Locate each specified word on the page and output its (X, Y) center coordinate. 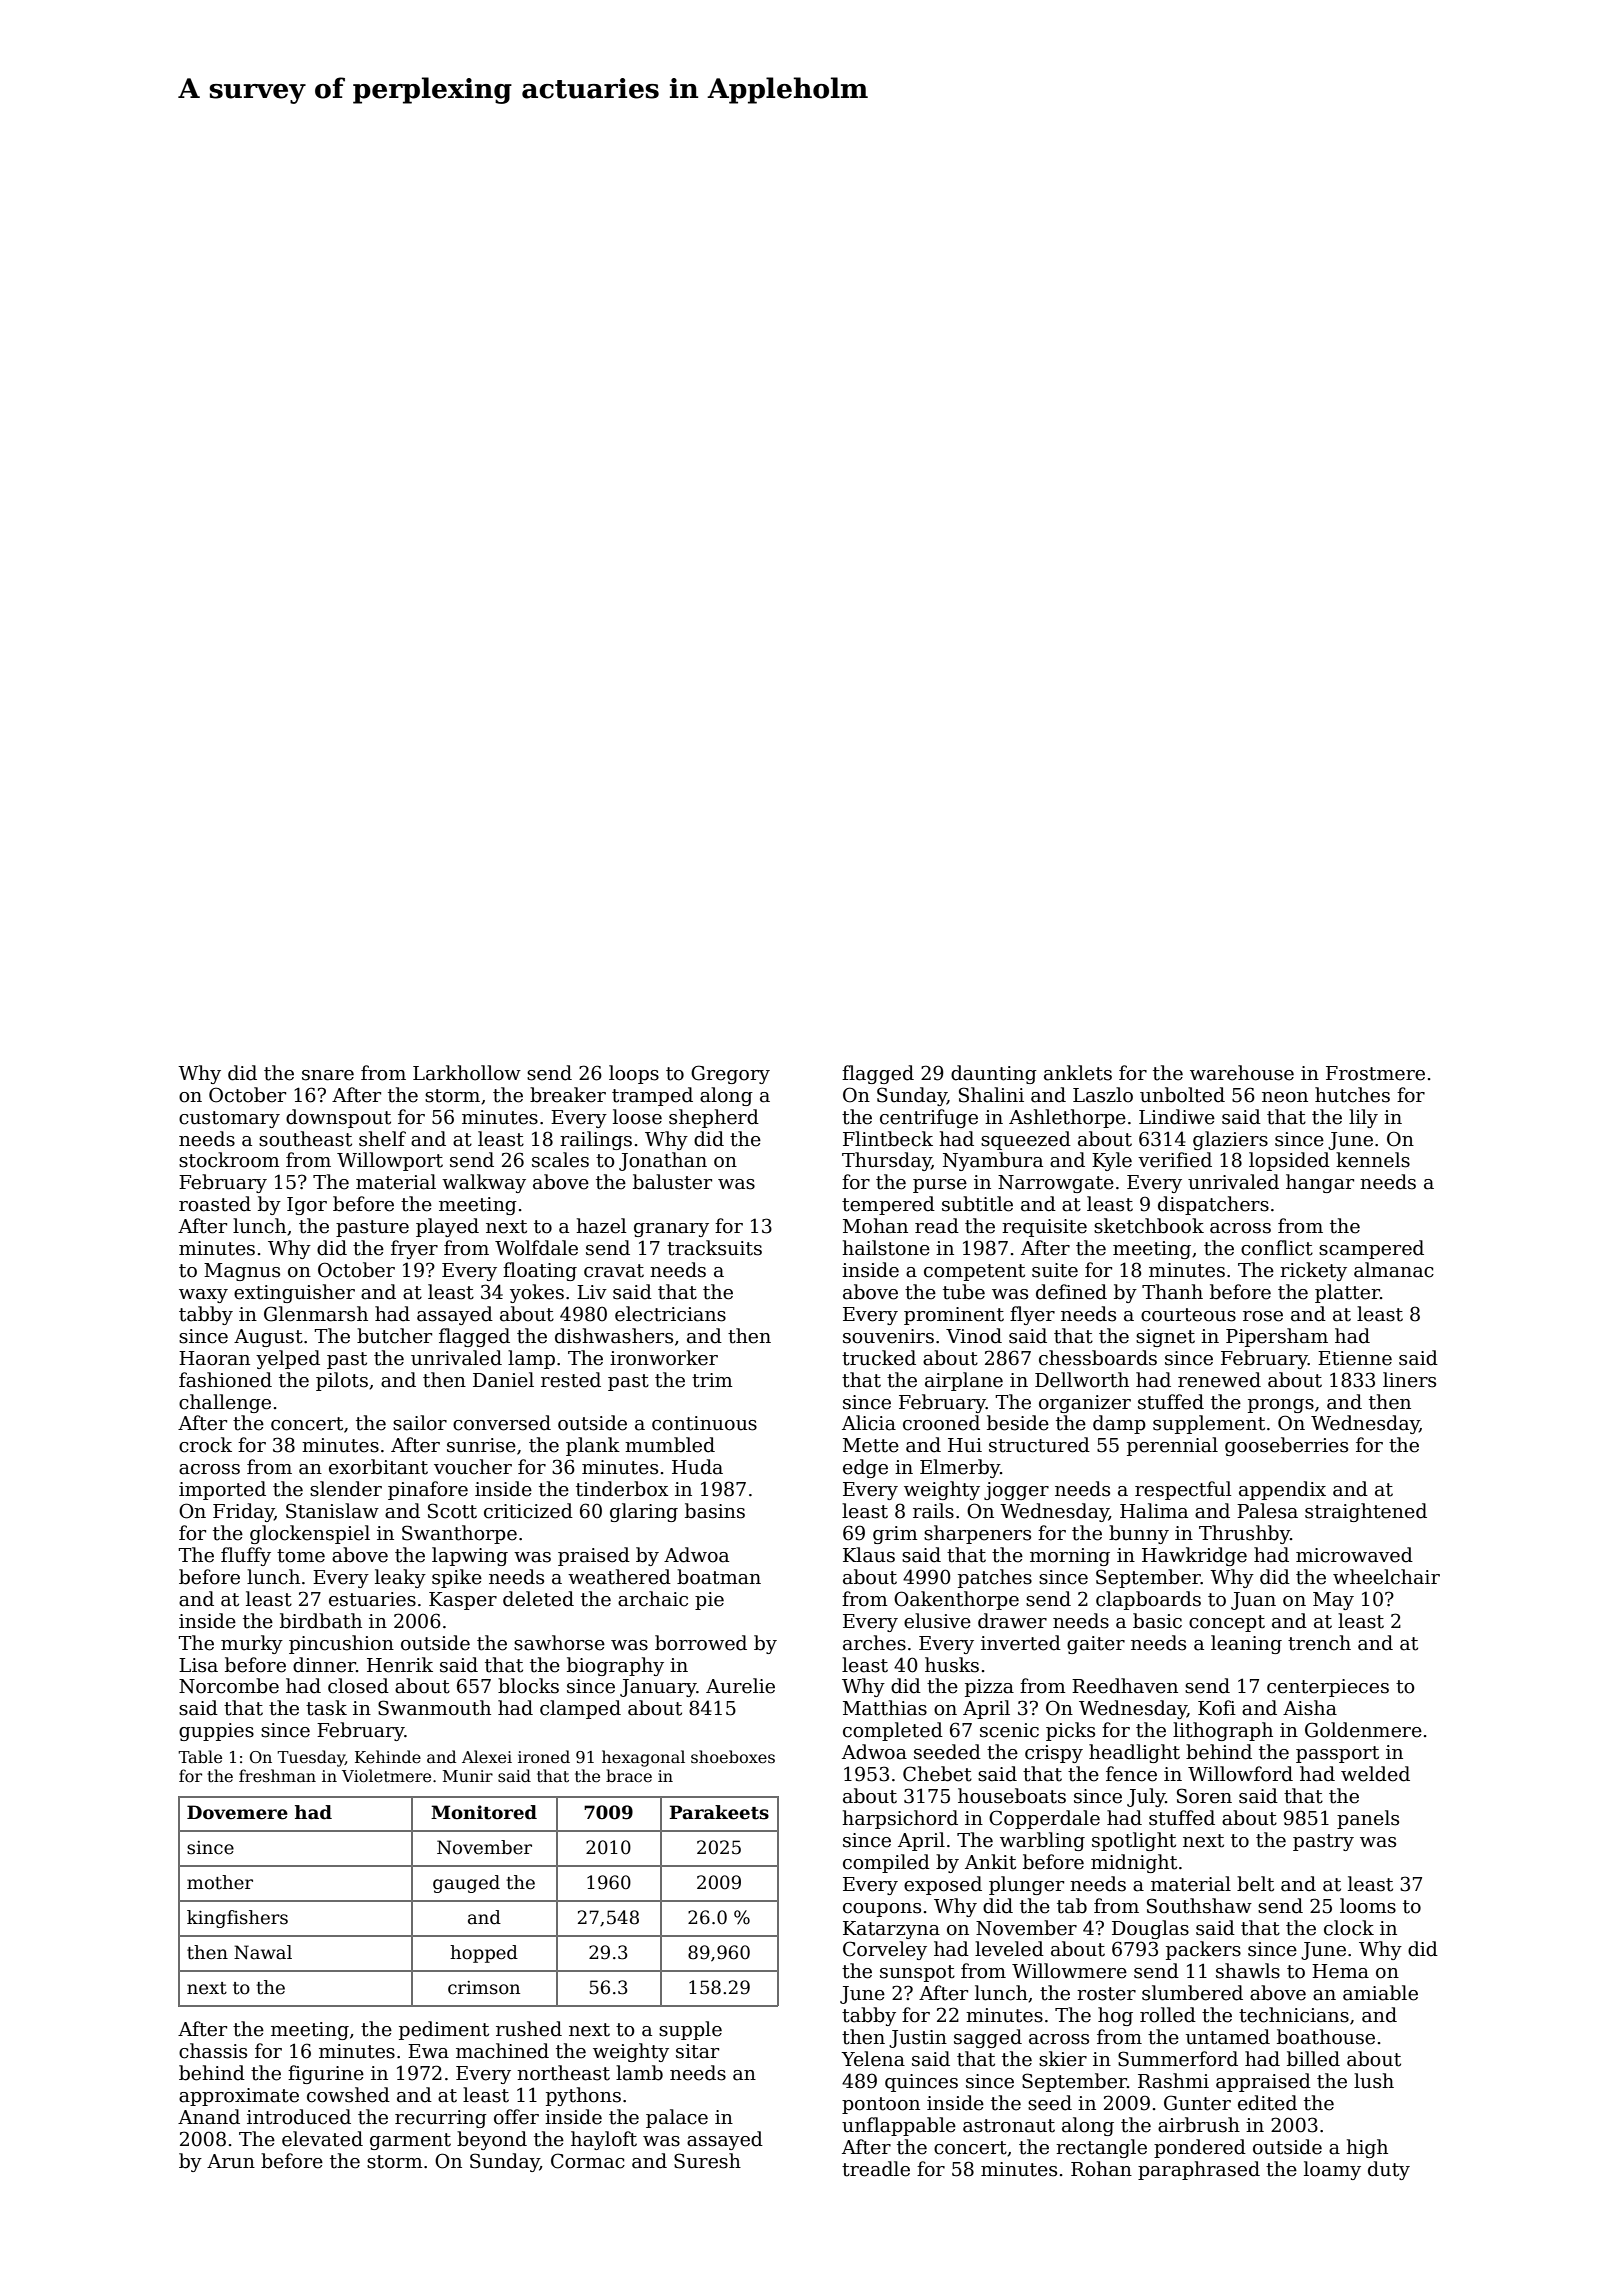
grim (895, 1535)
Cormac (588, 2161)
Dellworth (1082, 1380)
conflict (1277, 1248)
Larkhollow (467, 1073)
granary (671, 1230)
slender (346, 1489)
